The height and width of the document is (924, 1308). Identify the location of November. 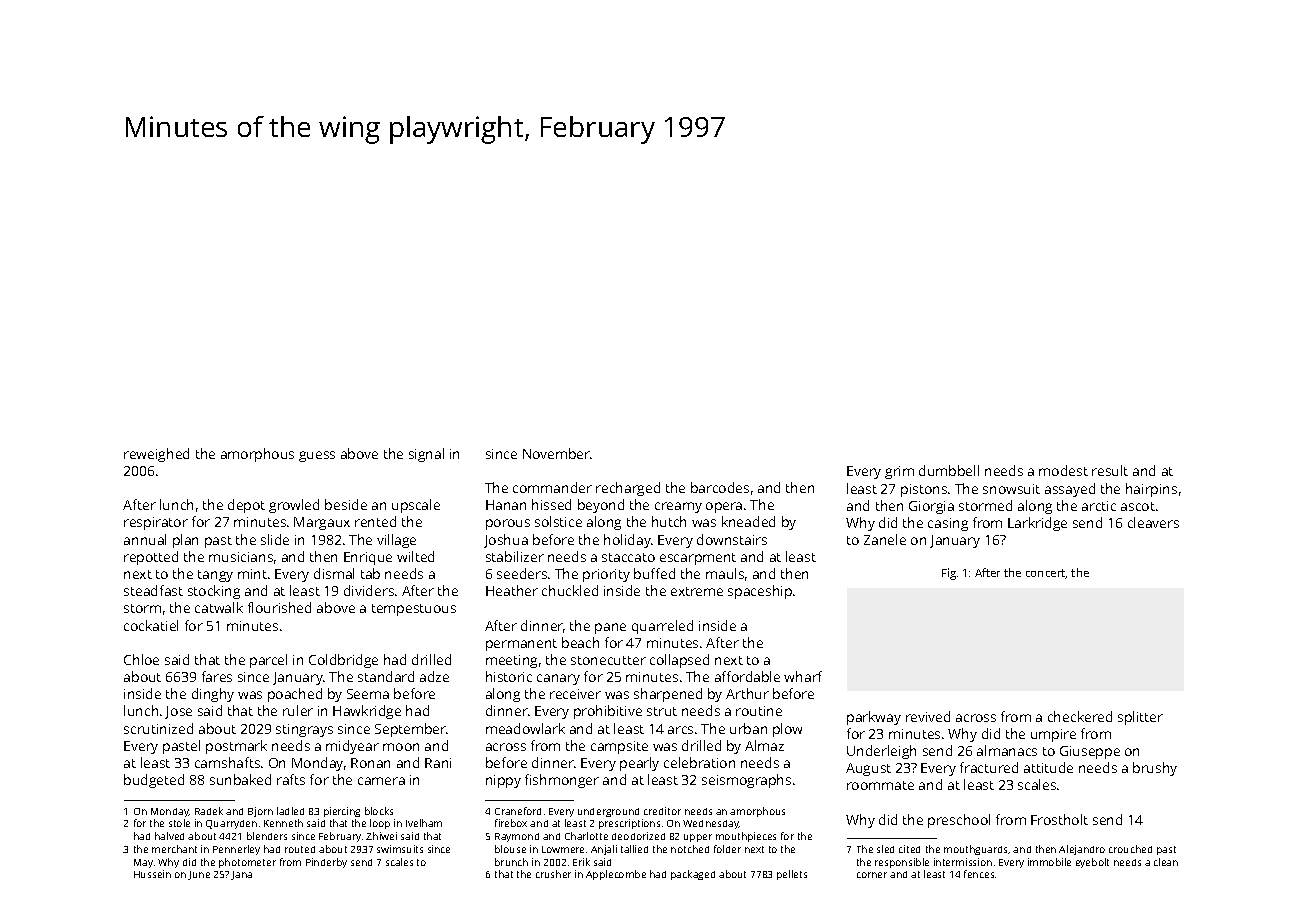
(557, 453).
